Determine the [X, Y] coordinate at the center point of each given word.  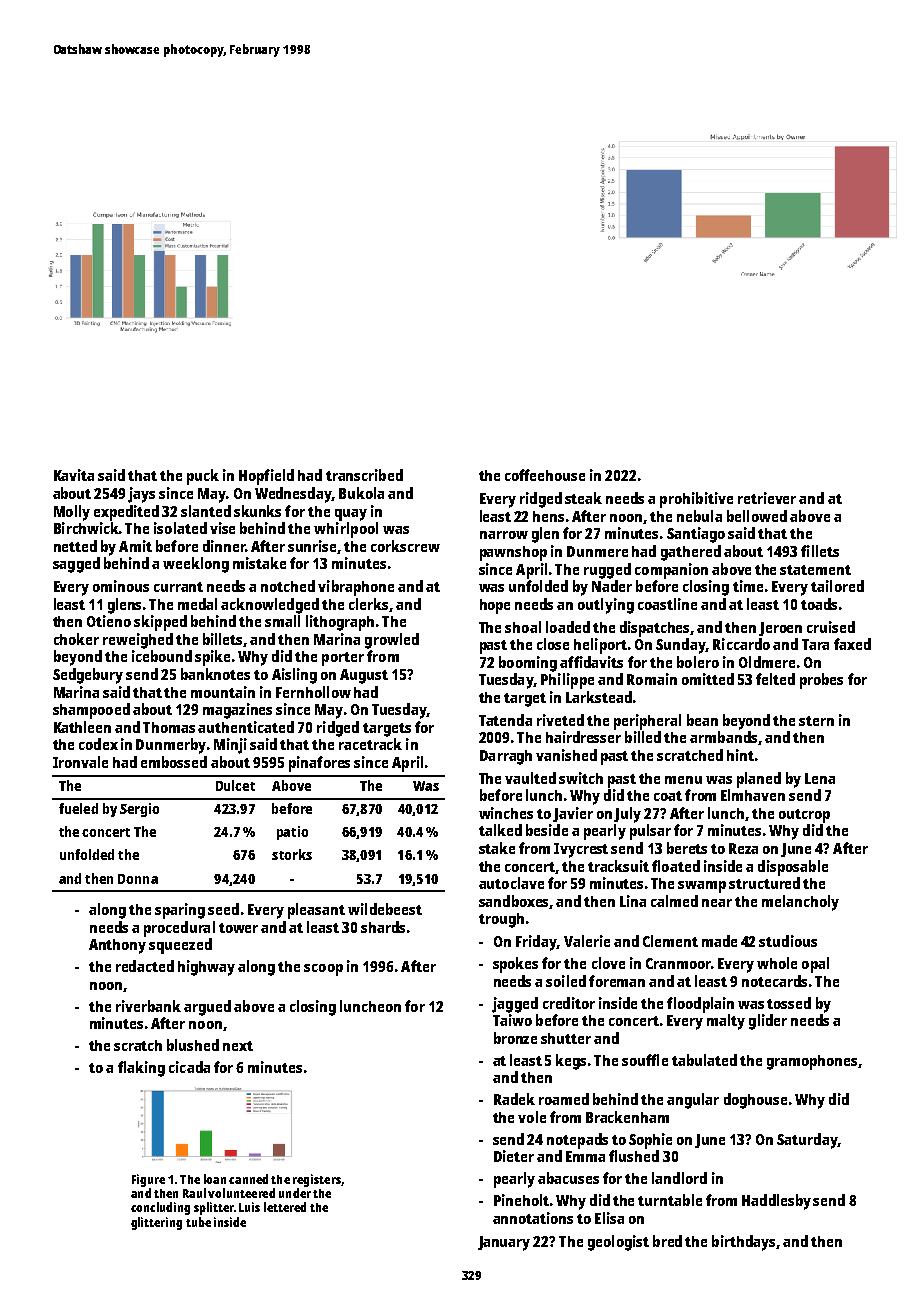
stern [816, 721]
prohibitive [696, 500]
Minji [230, 746]
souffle [645, 1060]
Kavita [74, 475]
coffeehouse [545, 475]
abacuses [568, 1178]
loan [215, 1179]
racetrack [370, 744]
